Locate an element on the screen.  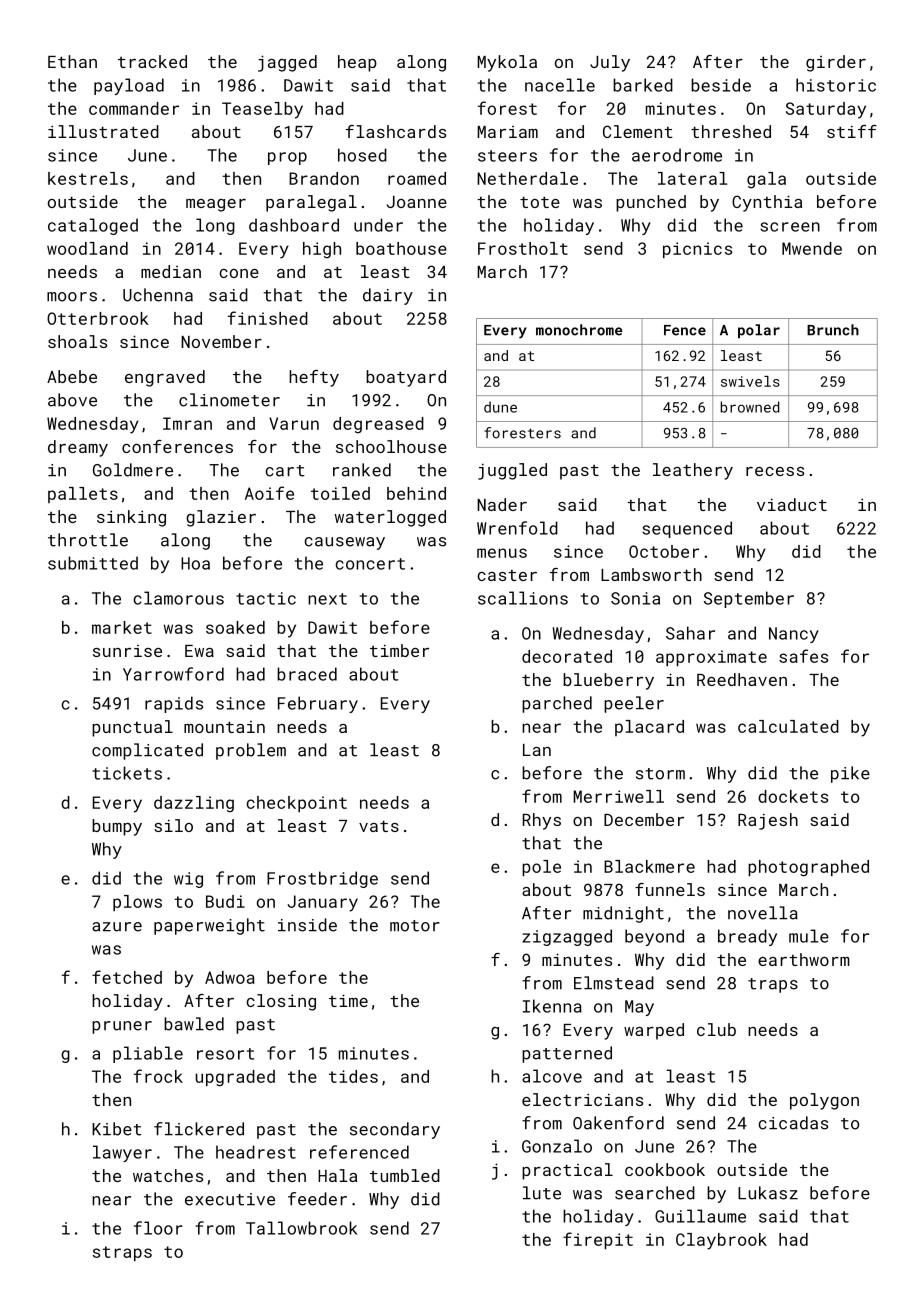
bawled is located at coordinates (194, 1024).
